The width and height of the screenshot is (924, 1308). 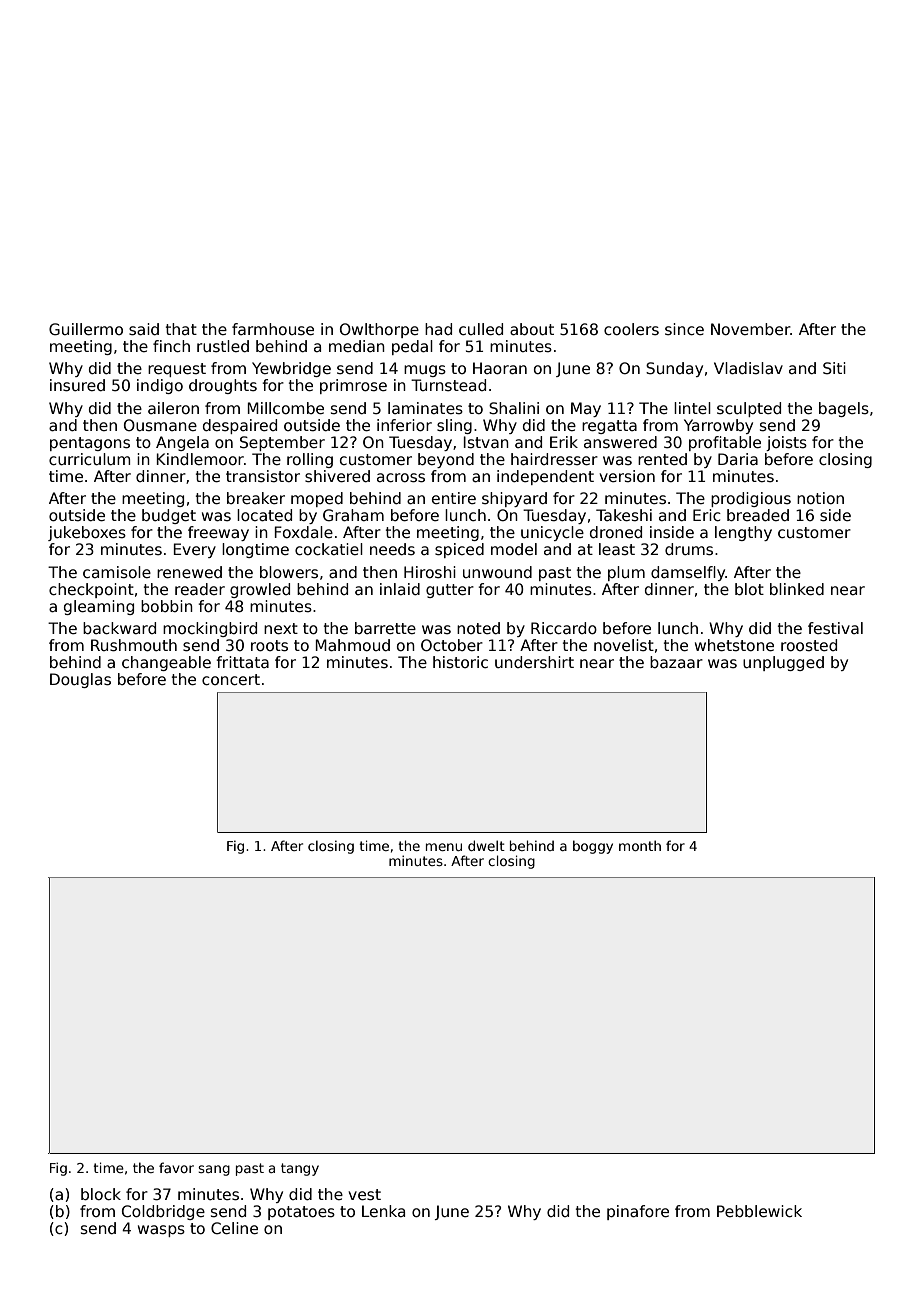 What do you see at coordinates (640, 845) in the screenshot?
I see `month` at bounding box center [640, 845].
